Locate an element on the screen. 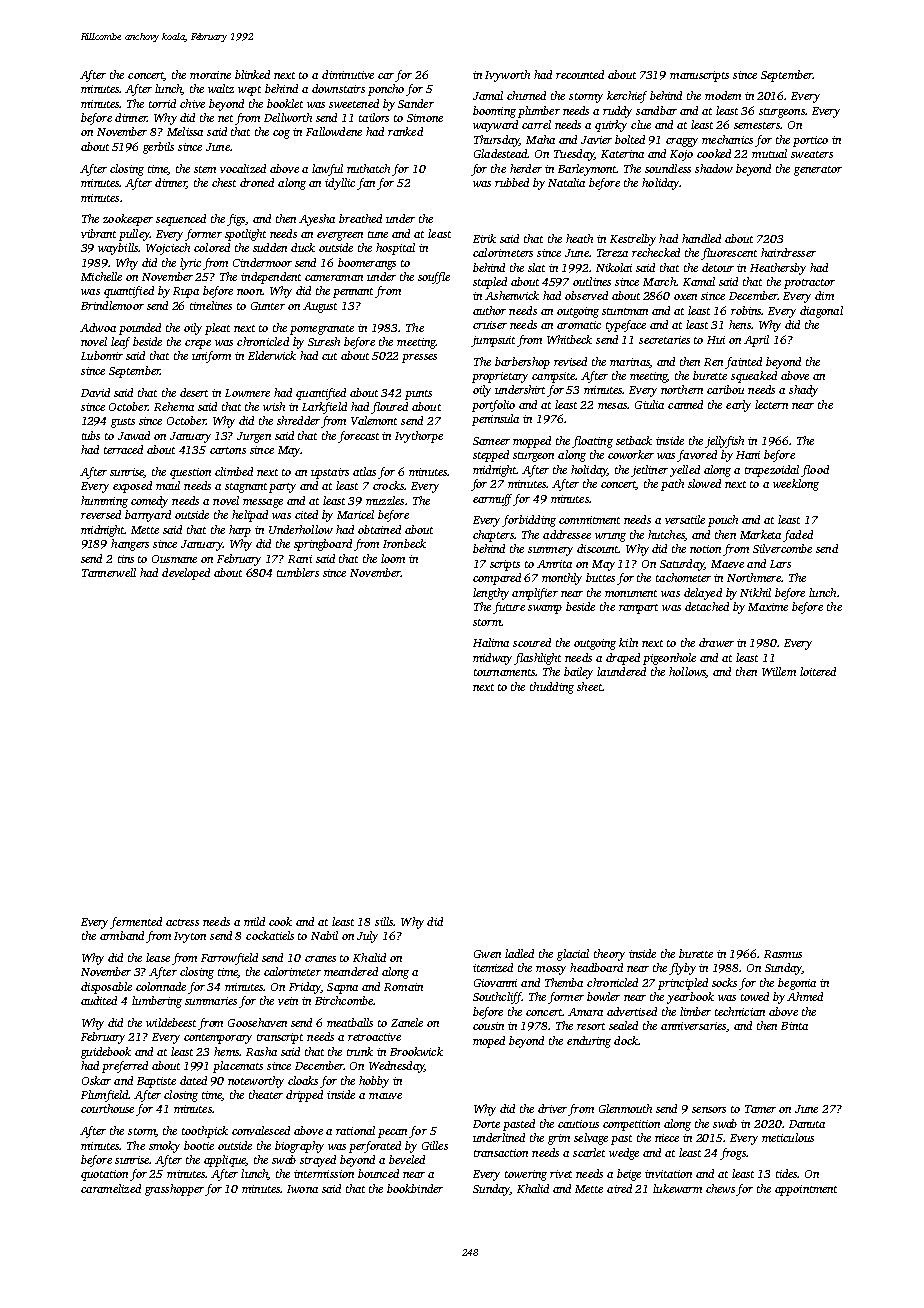  sills is located at coordinates (384, 921).
